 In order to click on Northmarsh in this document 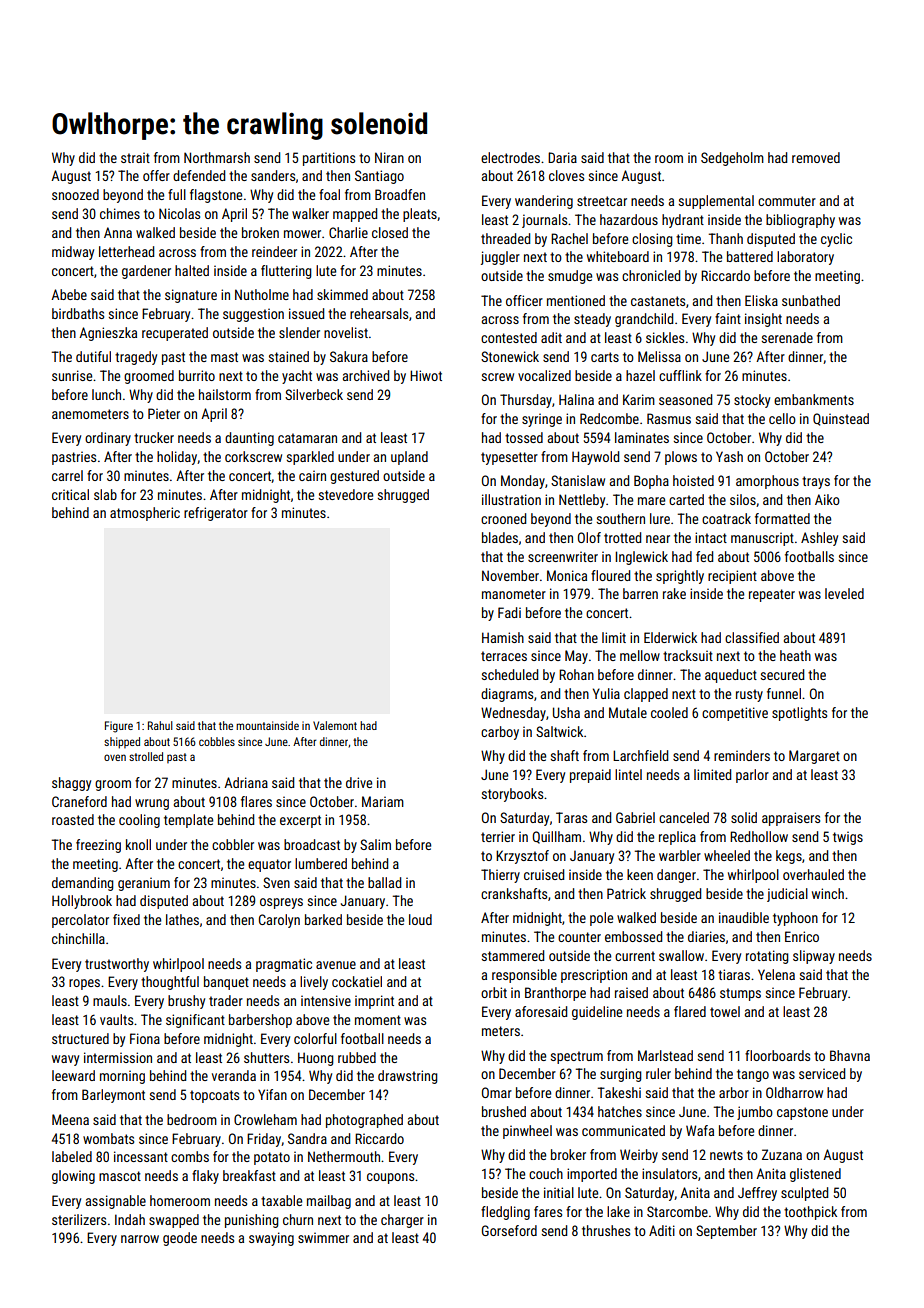, I will do `click(217, 157)`.
